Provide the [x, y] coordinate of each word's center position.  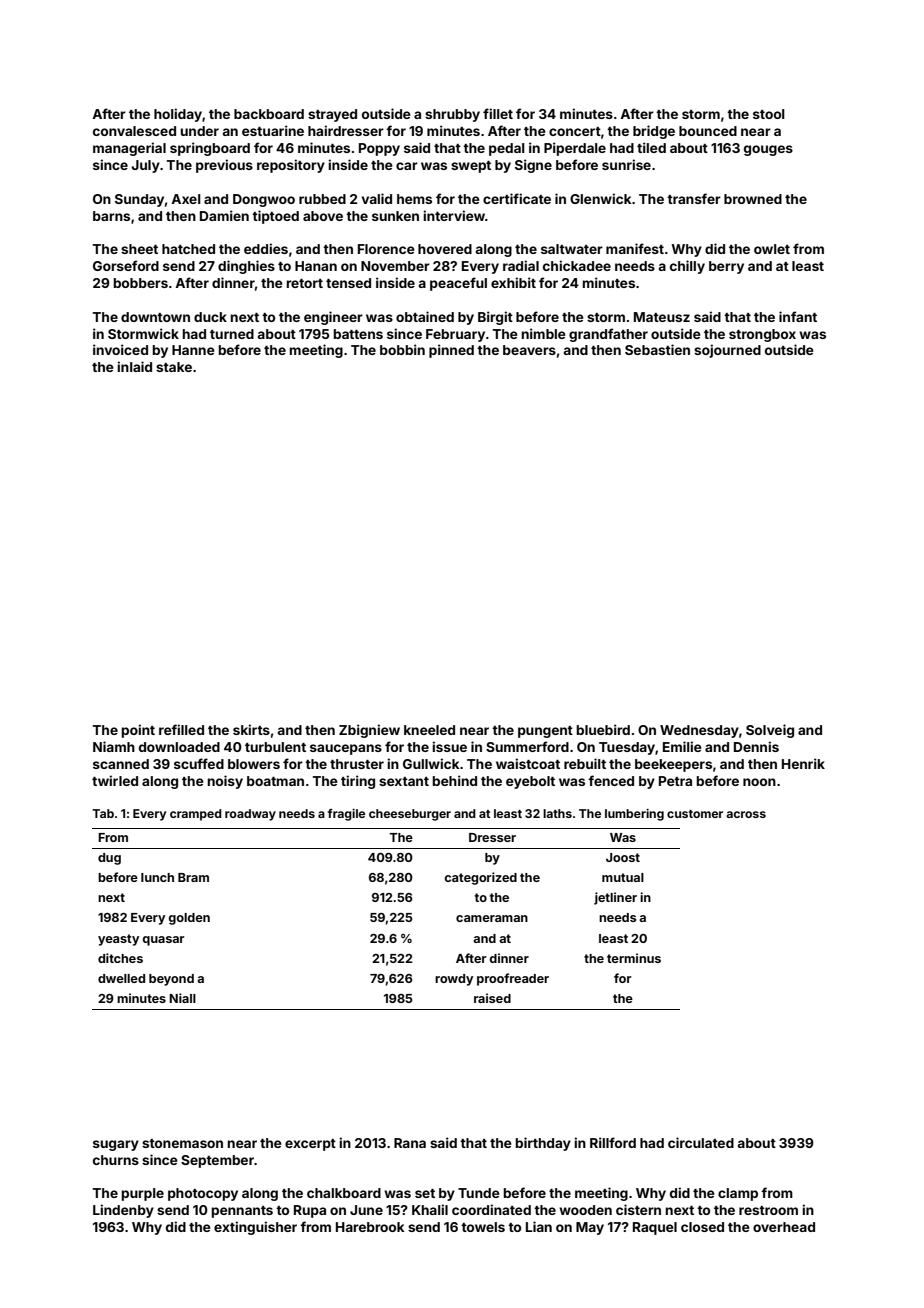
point [138, 731]
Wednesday [699, 731]
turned [232, 334]
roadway [250, 815]
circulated [701, 1142]
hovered [445, 249]
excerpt [310, 1145]
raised [492, 998]
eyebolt [530, 782]
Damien [224, 215]
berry [726, 267]
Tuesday [627, 748]
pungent [545, 732]
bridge [654, 132]
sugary [116, 1145]
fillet [498, 113]
